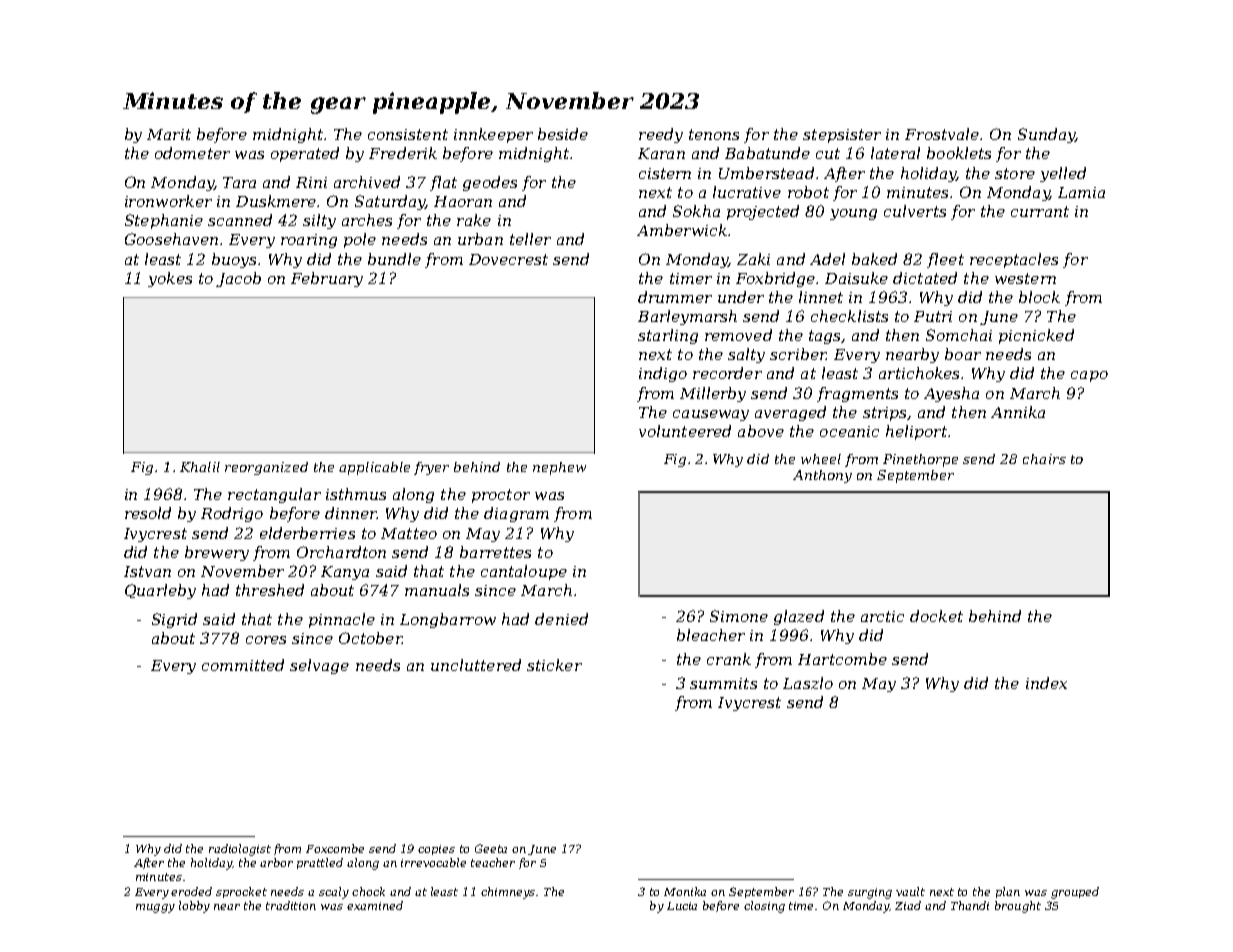 This page has width=1233, height=952. I want to click on sticker, so click(554, 665).
